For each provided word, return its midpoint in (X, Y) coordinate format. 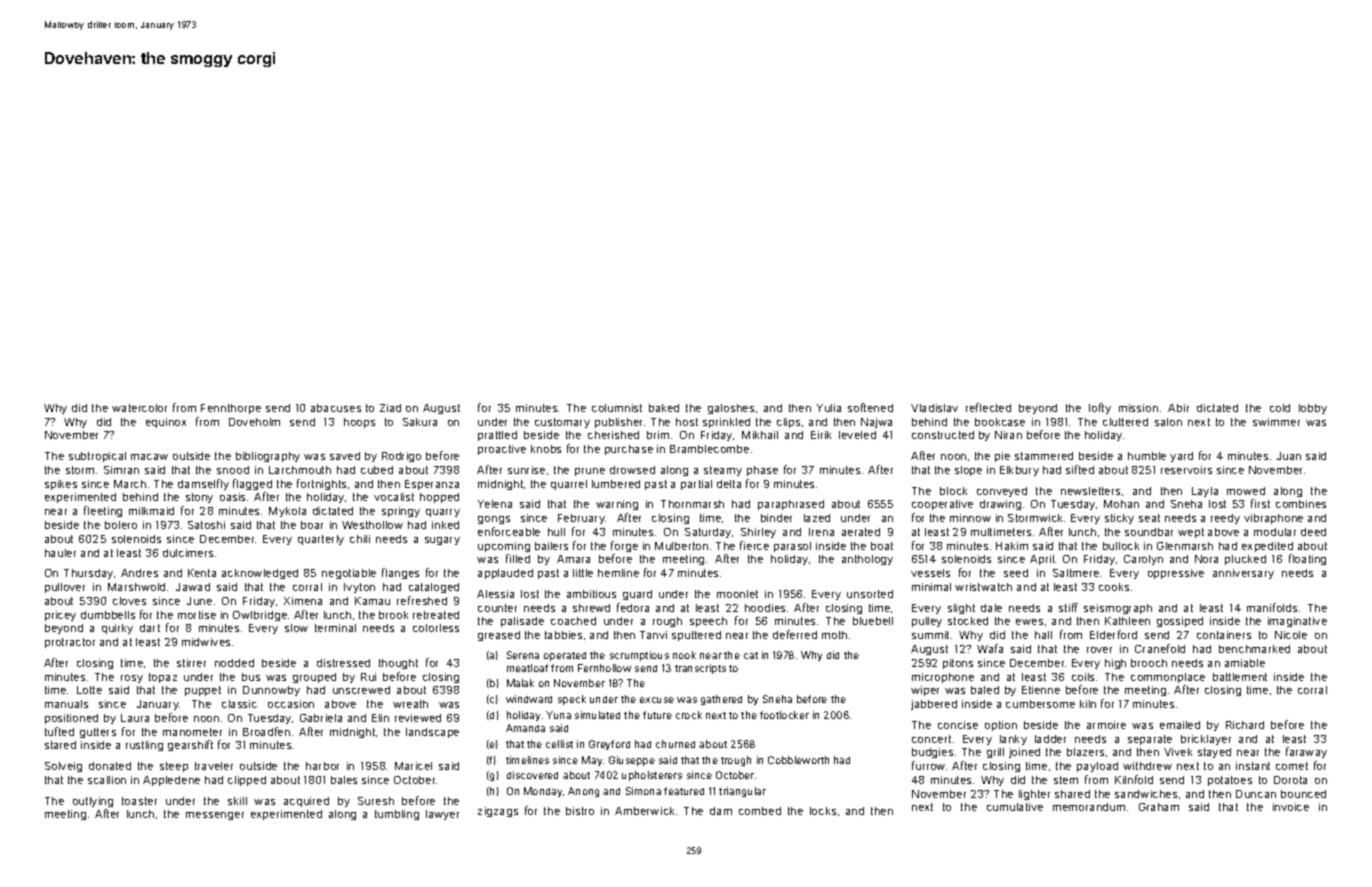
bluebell (873, 621)
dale (991, 608)
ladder (1050, 739)
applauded (505, 574)
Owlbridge (260, 616)
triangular (742, 792)
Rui (368, 677)
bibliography (268, 457)
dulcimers (188, 553)
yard (1181, 457)
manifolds (1272, 607)
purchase (629, 450)
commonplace (1168, 678)
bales (344, 780)
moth (834, 635)
